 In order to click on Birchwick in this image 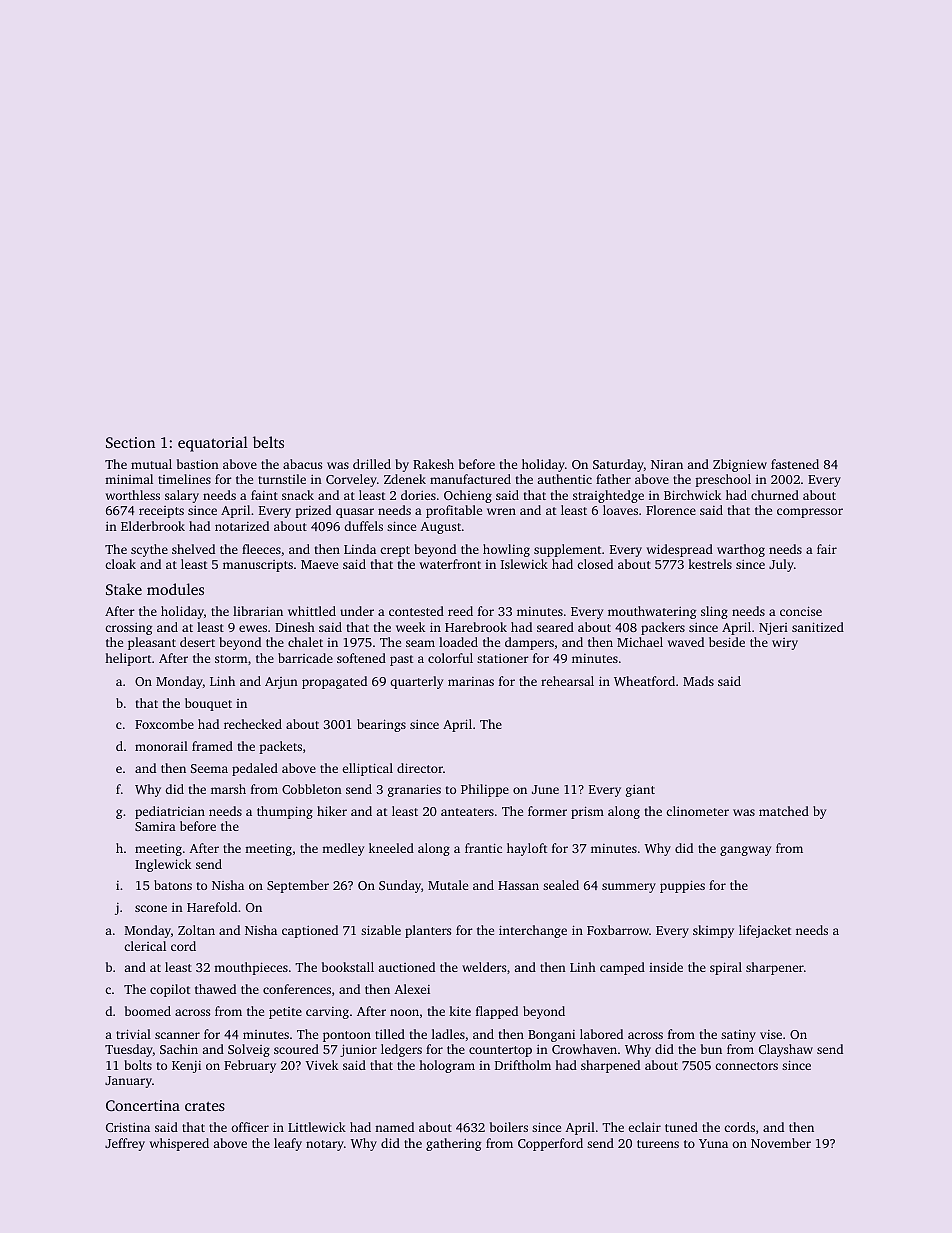, I will do `click(692, 495)`.
